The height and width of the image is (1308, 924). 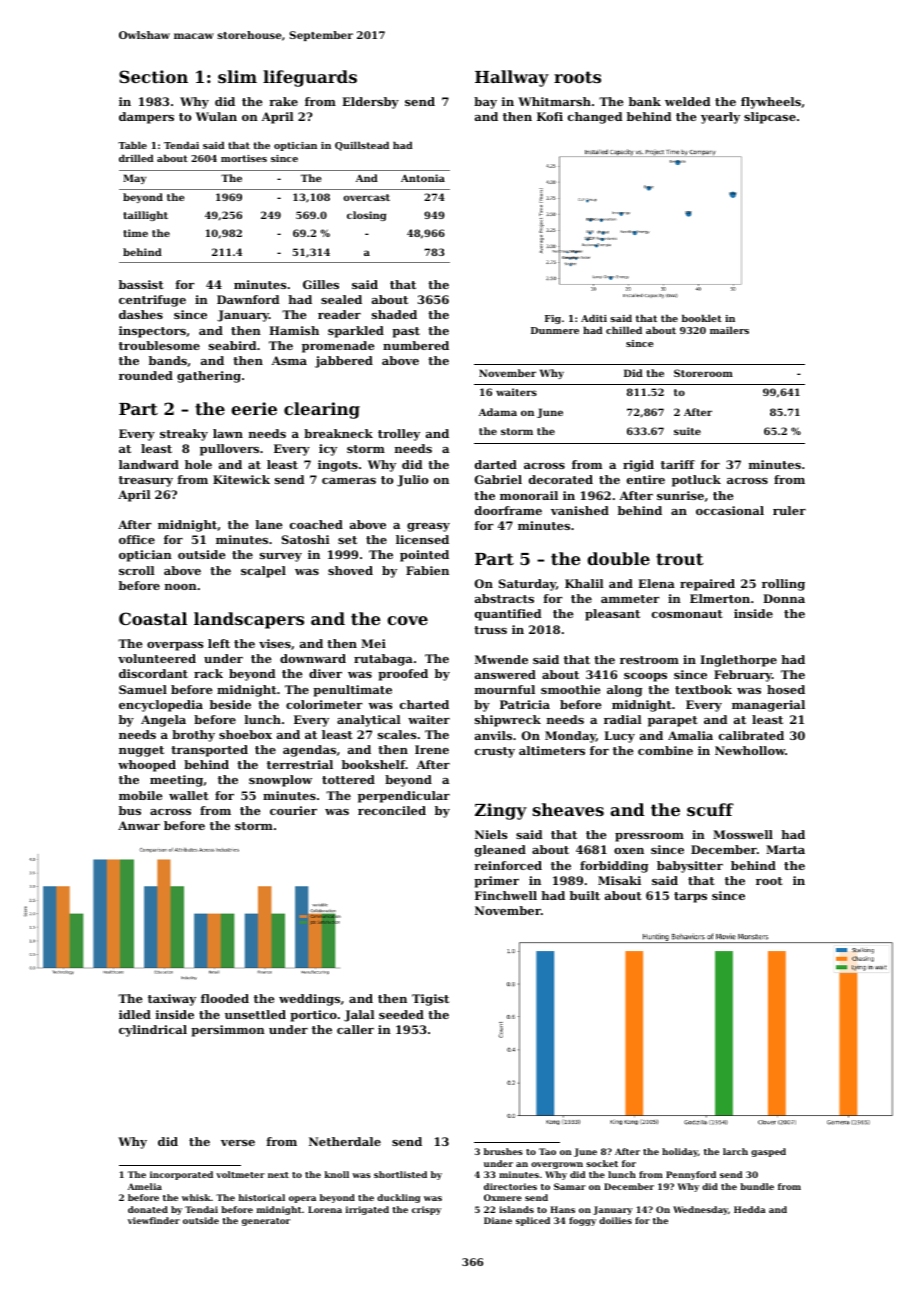 I want to click on Marta, so click(x=785, y=849).
